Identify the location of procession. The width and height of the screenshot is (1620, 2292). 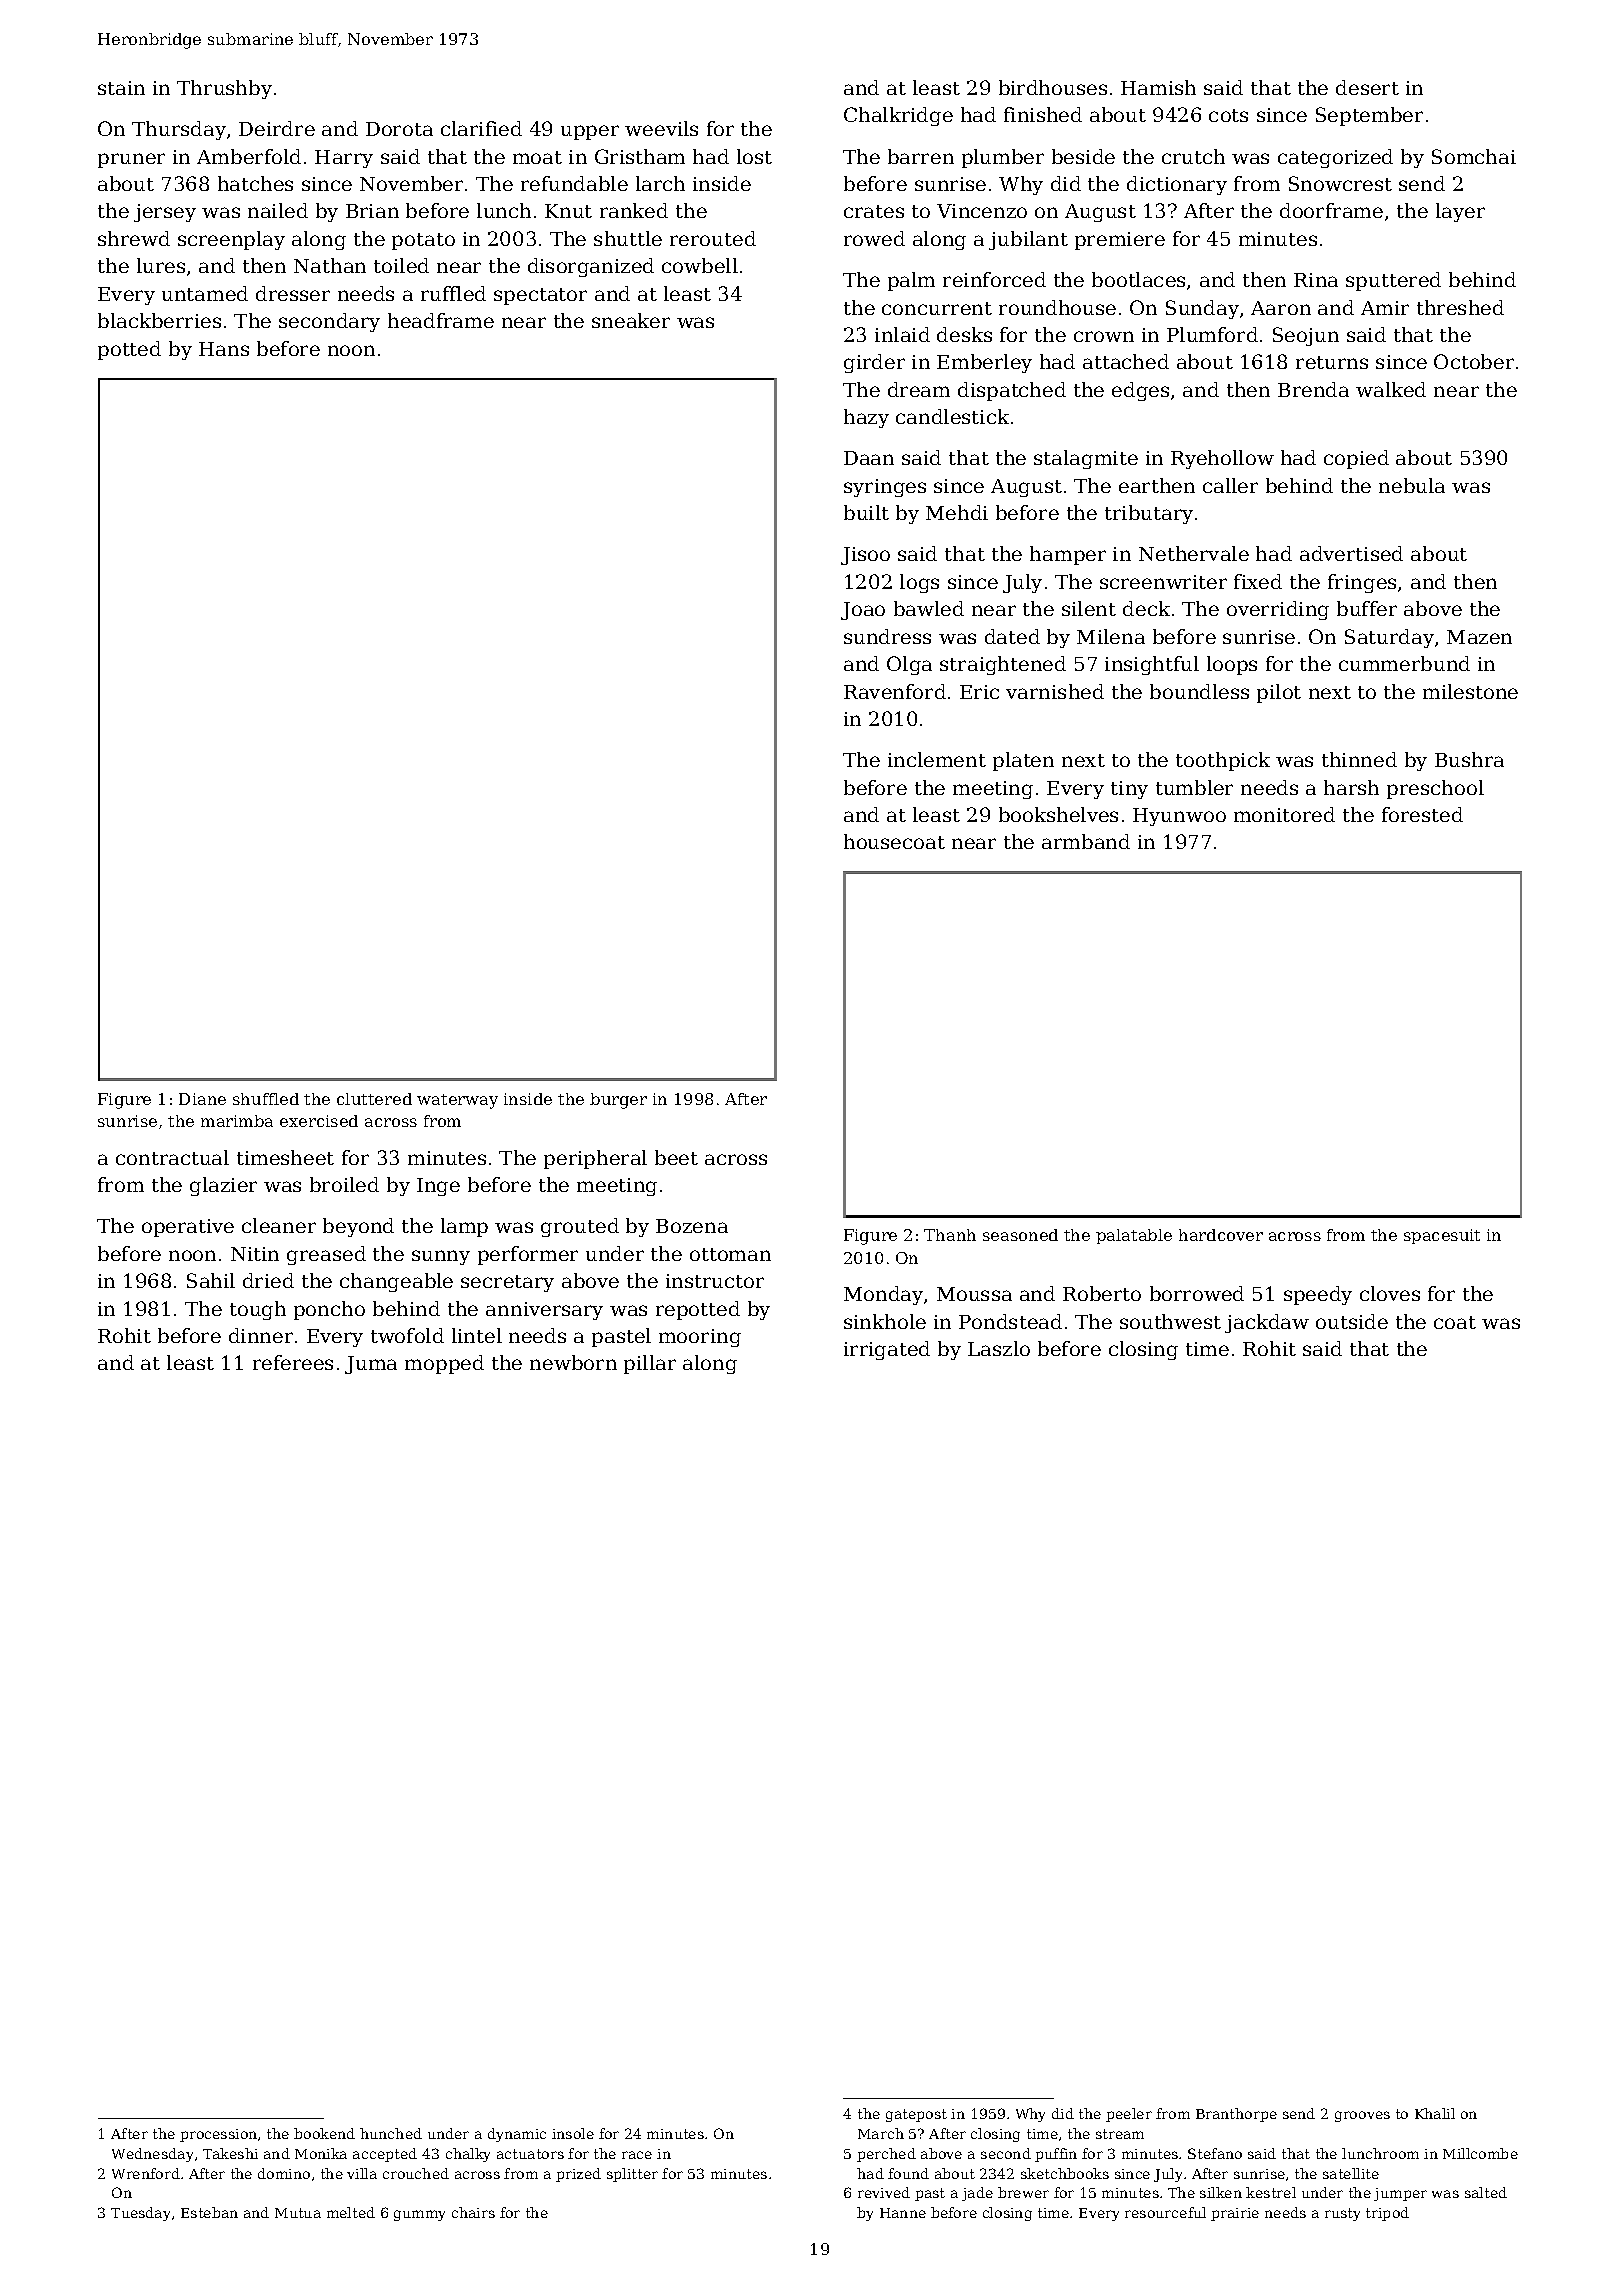
(218, 2135).
